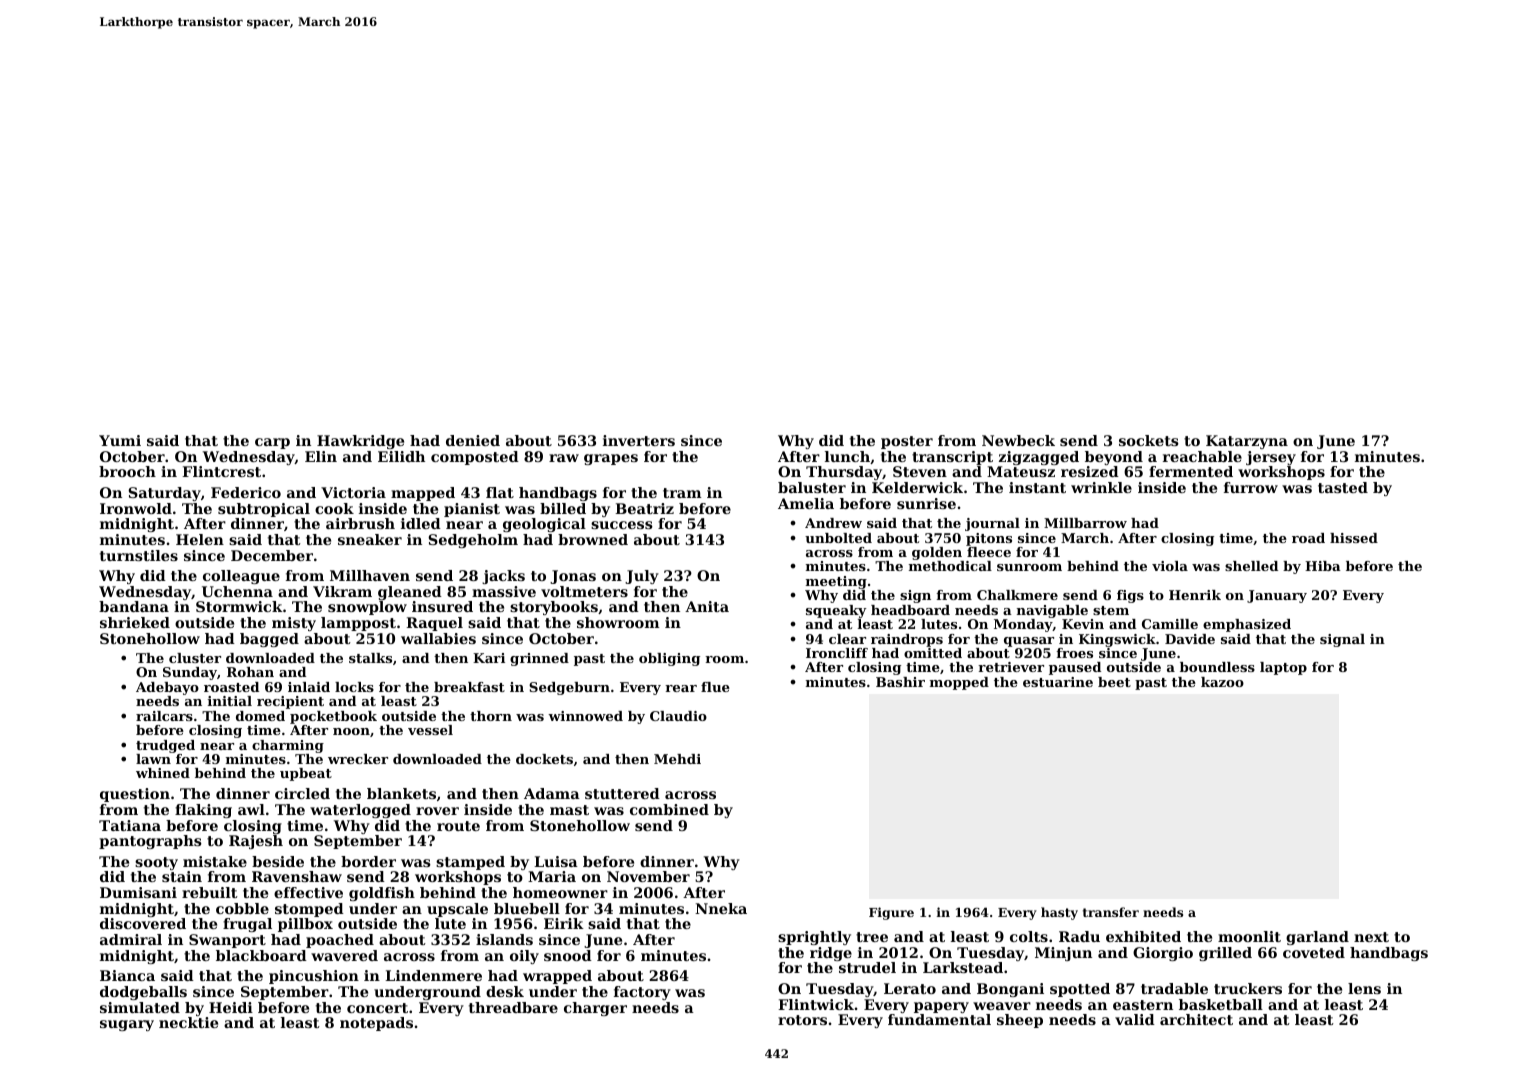 Image resolution: width=1529 pixels, height=1081 pixels. I want to click on moonlit, so click(1249, 936).
